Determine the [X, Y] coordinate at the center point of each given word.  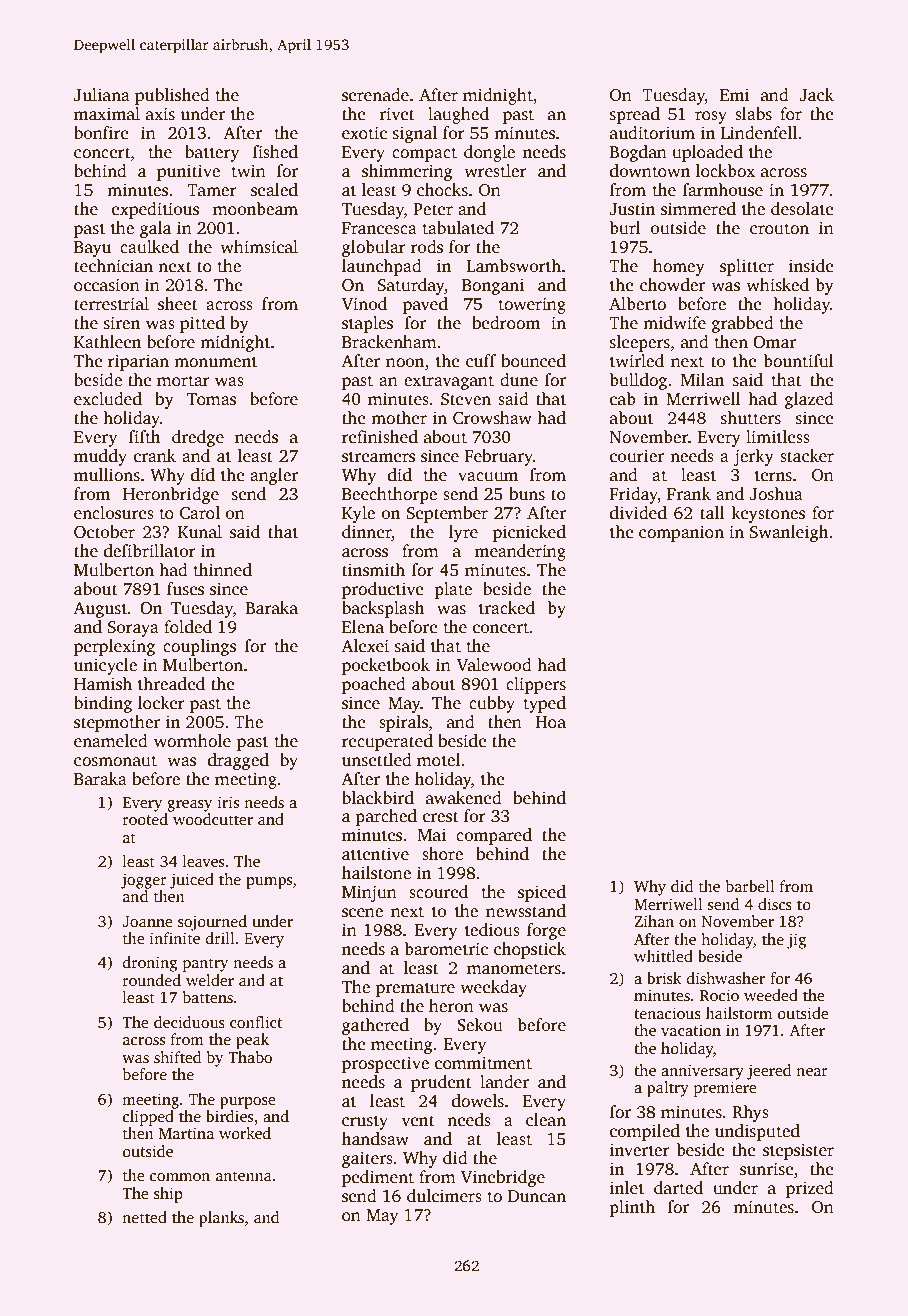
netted [144, 1217]
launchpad [382, 267]
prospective [385, 1064]
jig [796, 941]
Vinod [364, 304]
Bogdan [638, 153]
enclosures [114, 513]
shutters [751, 418]
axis [160, 114]
